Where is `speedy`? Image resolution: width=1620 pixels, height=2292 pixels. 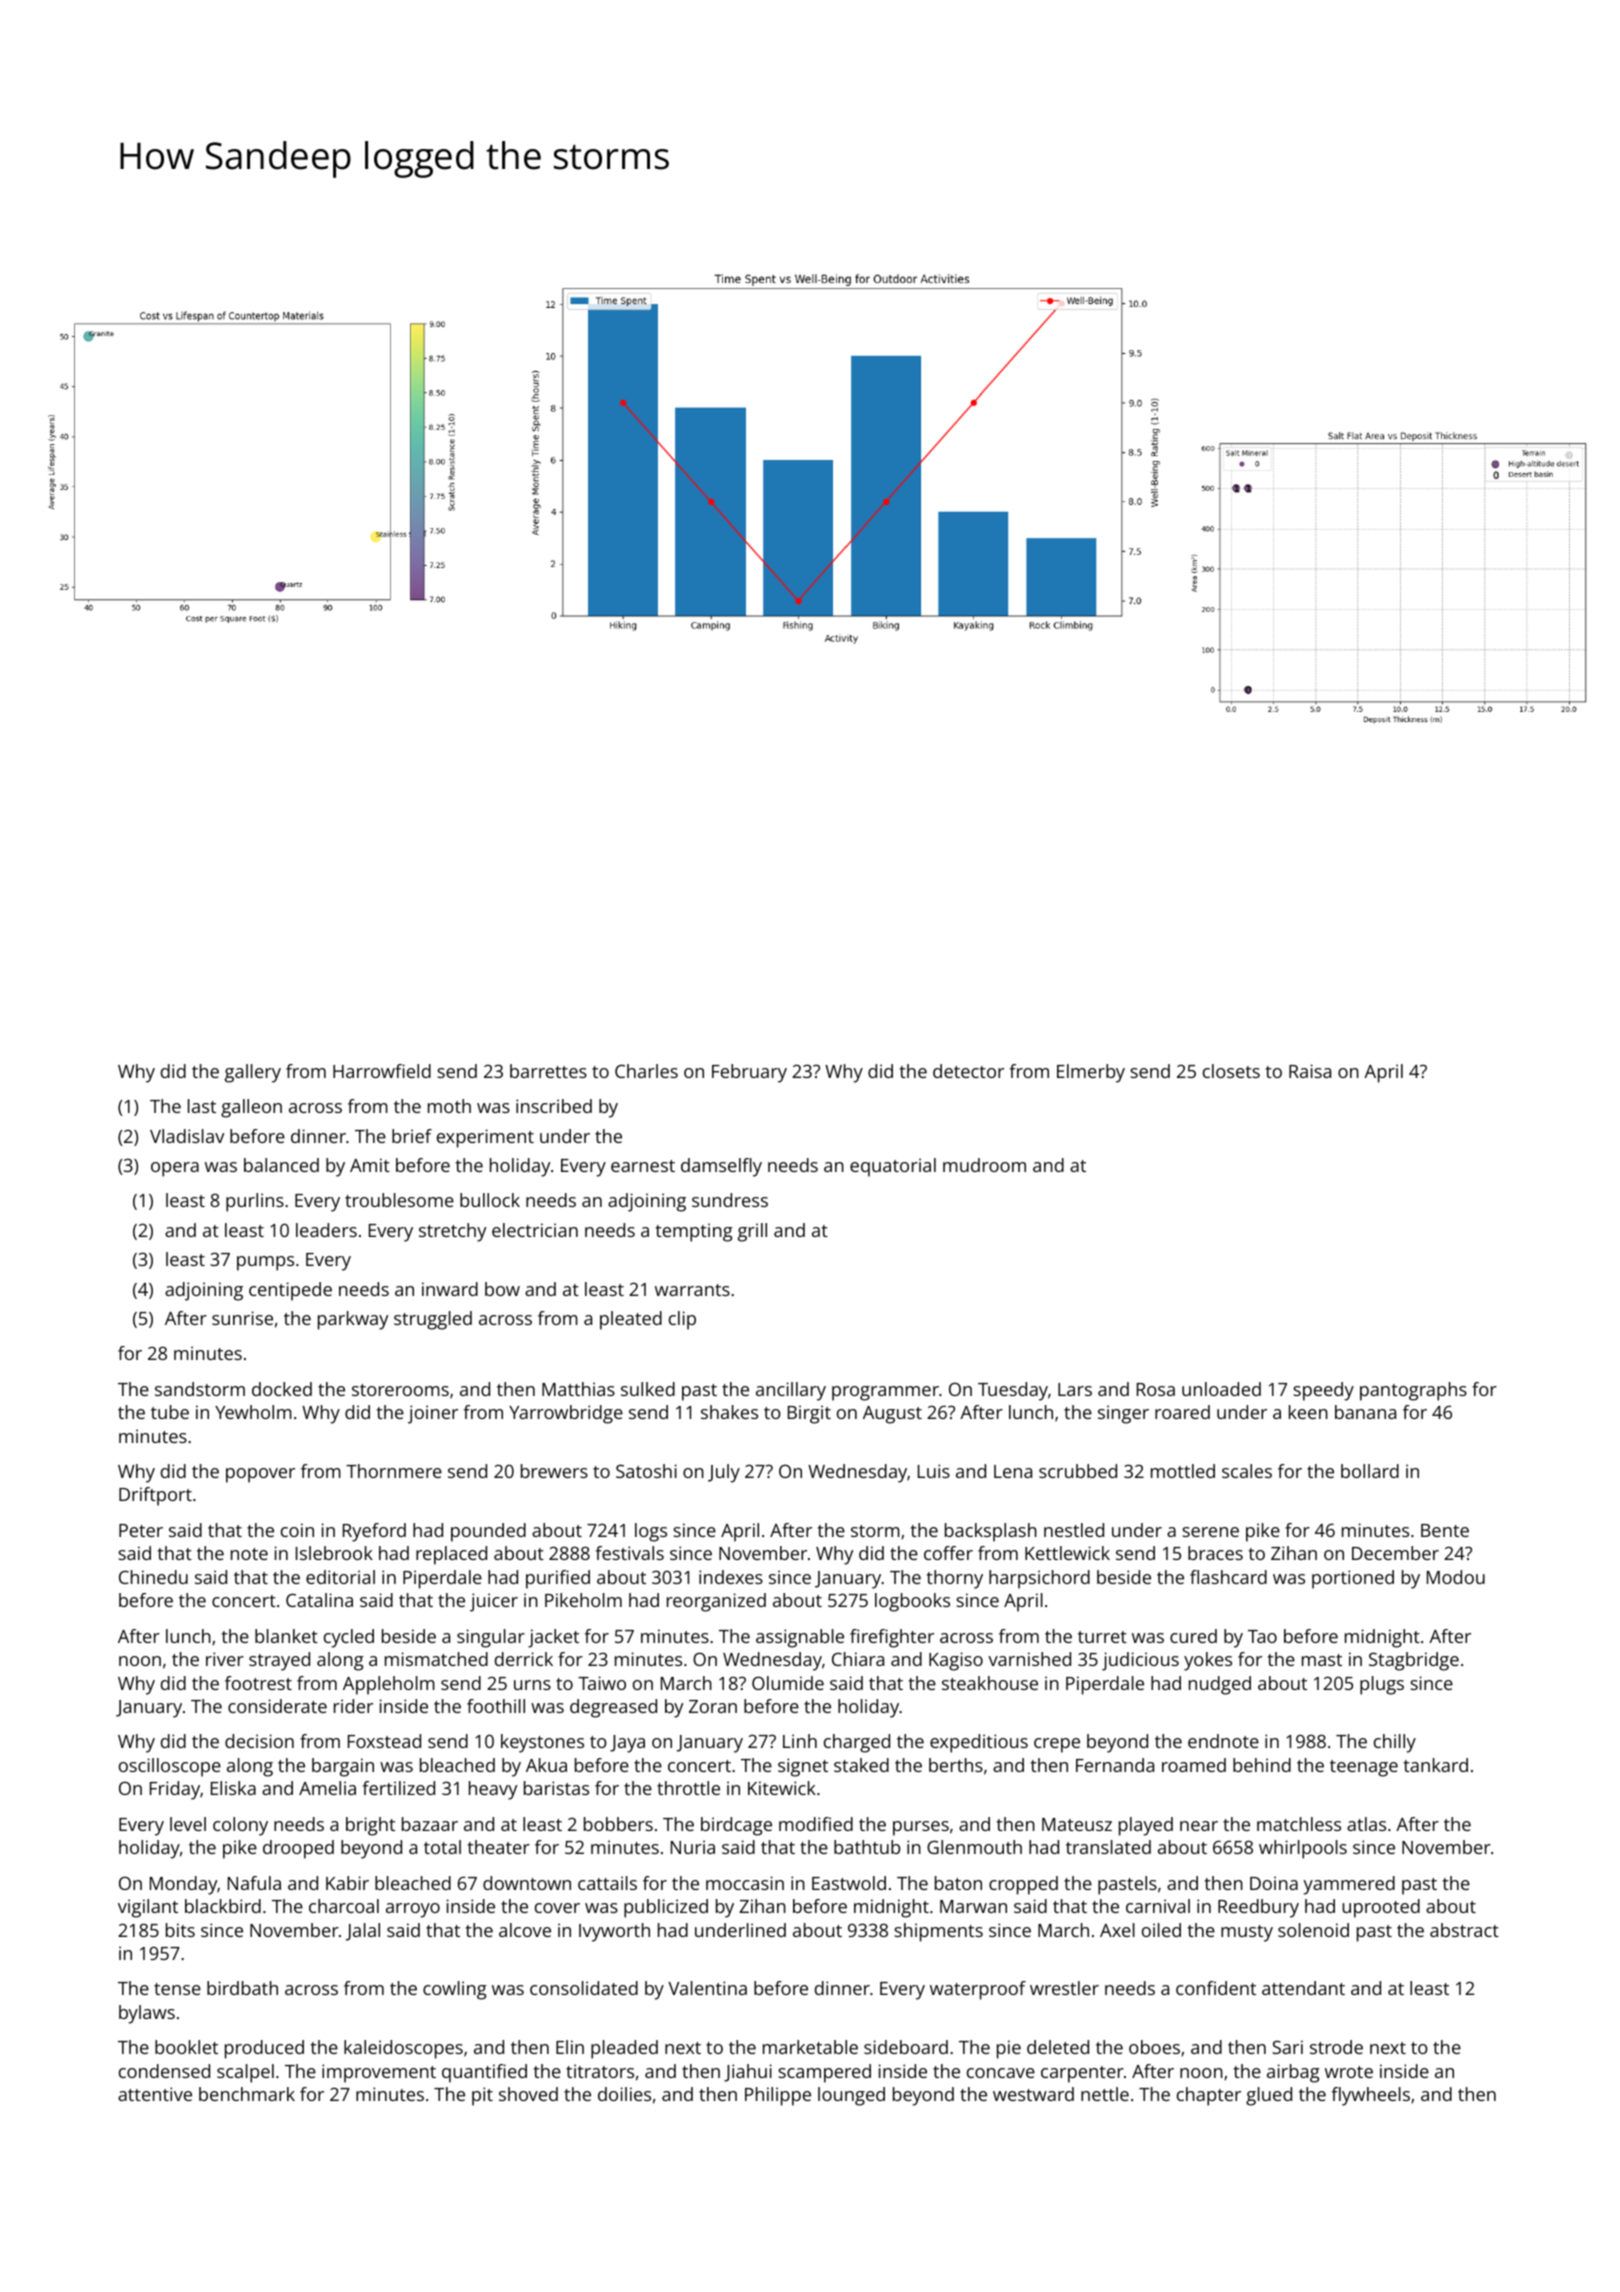
speedy is located at coordinates (1323, 1391).
